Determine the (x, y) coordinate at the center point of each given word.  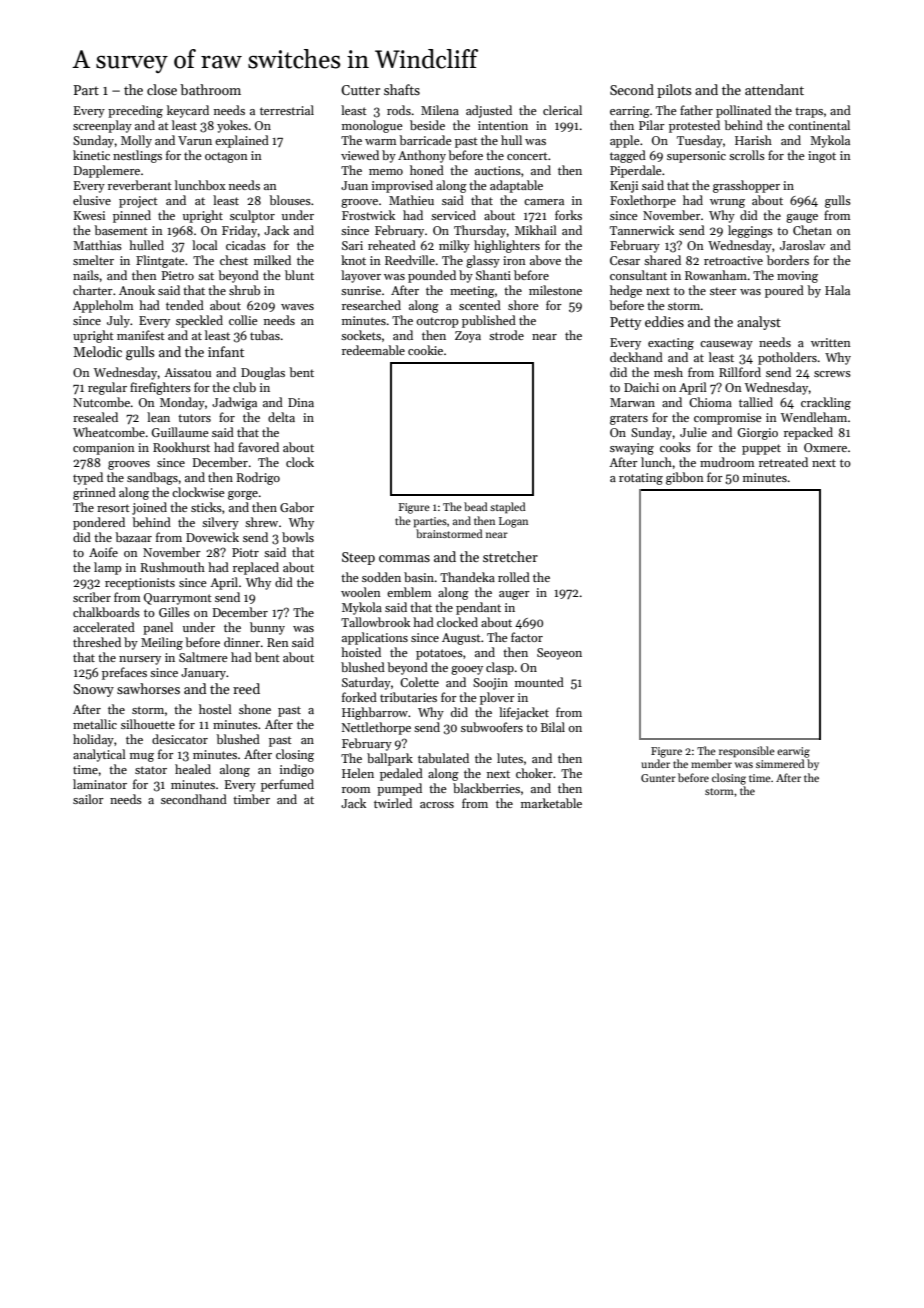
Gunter (658, 778)
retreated (783, 462)
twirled (393, 803)
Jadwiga (234, 403)
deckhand (636, 357)
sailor (88, 799)
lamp (108, 568)
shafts (402, 89)
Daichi (641, 387)
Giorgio (758, 434)
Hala (837, 290)
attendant (774, 89)
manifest (141, 335)
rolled (514, 577)
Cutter (360, 90)
